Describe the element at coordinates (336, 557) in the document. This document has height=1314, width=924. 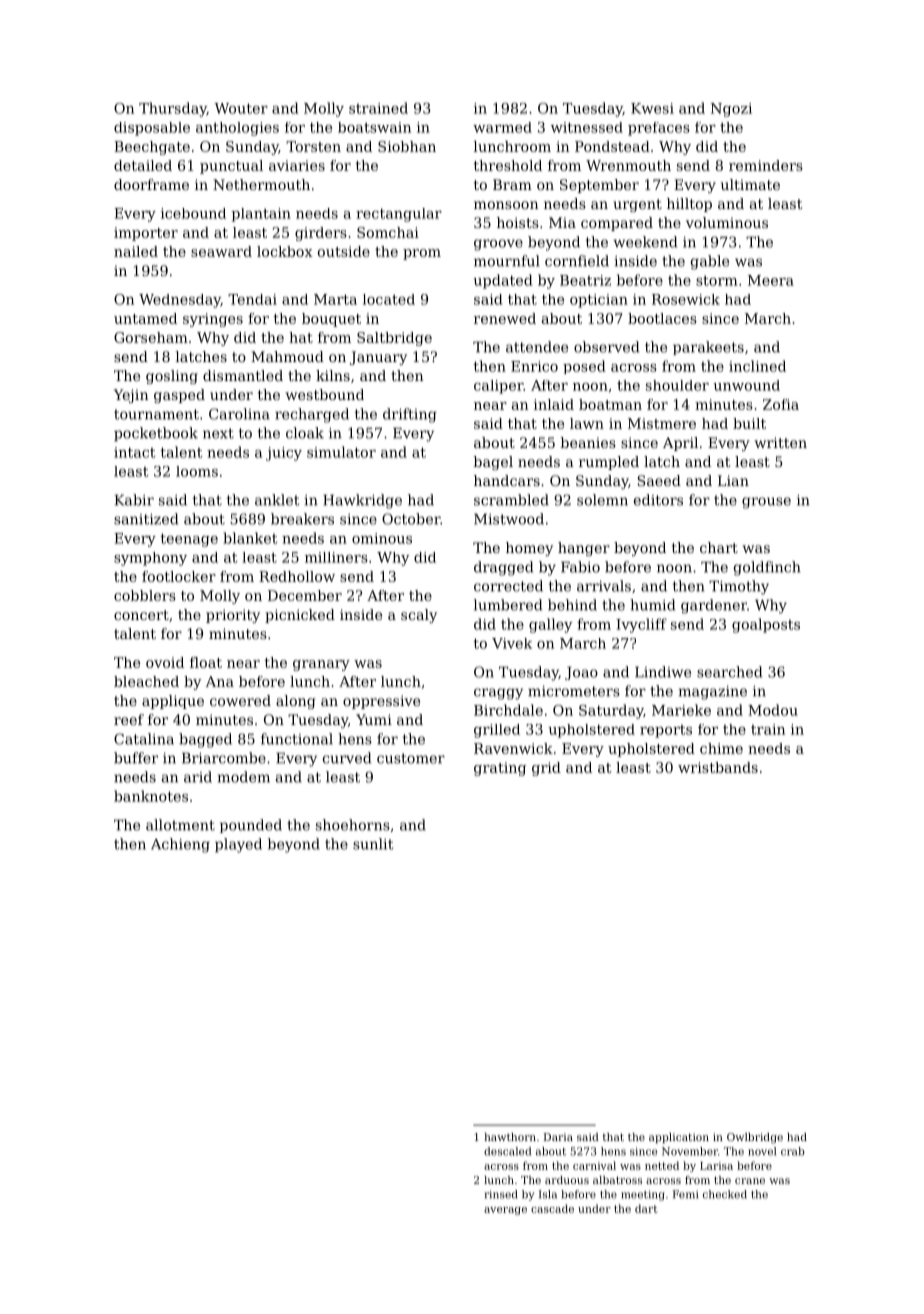
I see `milliners` at that location.
